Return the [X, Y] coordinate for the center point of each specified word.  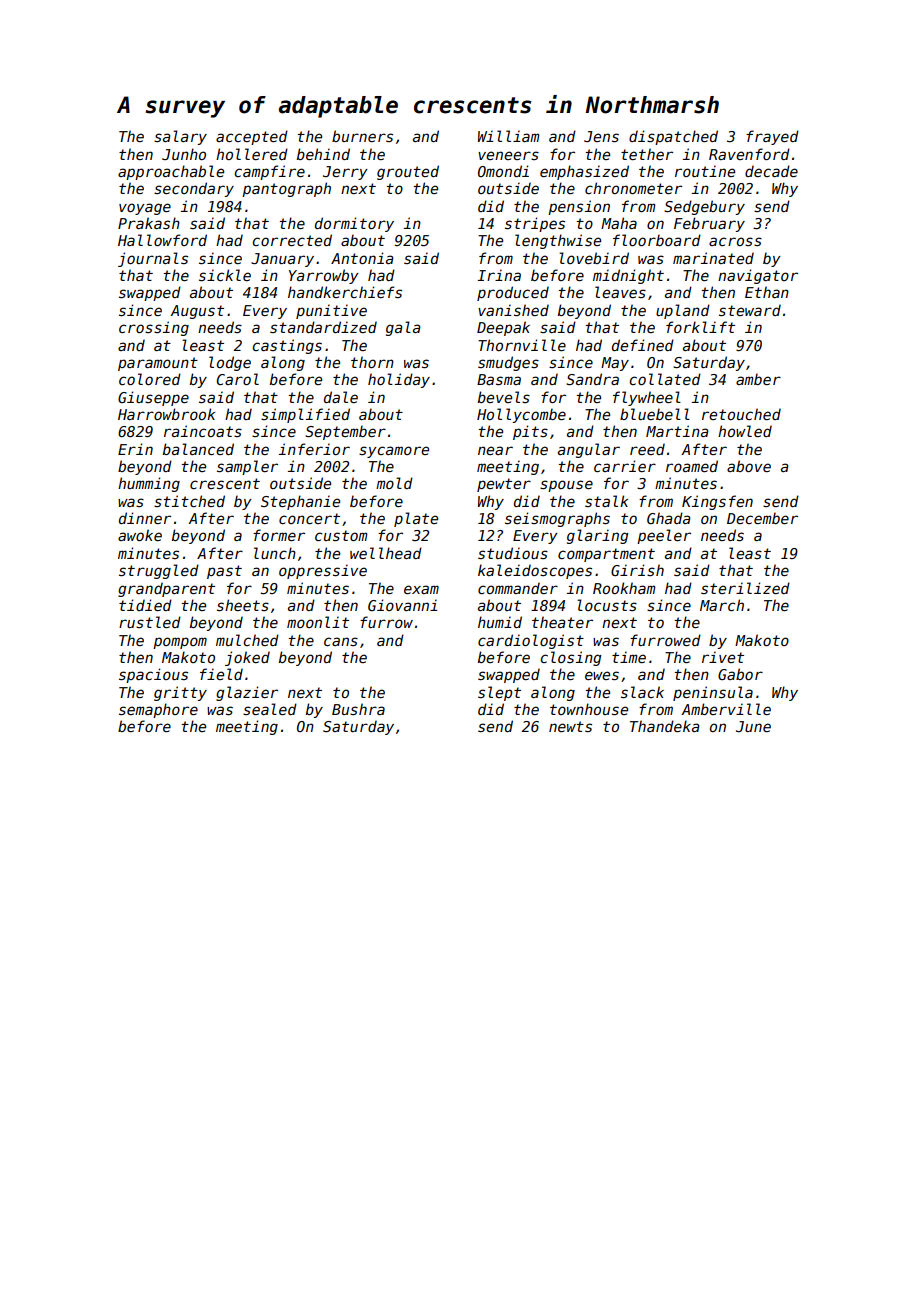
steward [750, 310]
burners [362, 136]
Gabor [740, 674]
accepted [252, 137]
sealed [270, 709]
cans [341, 641]
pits [530, 432]
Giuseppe [153, 398]
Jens [601, 136]
